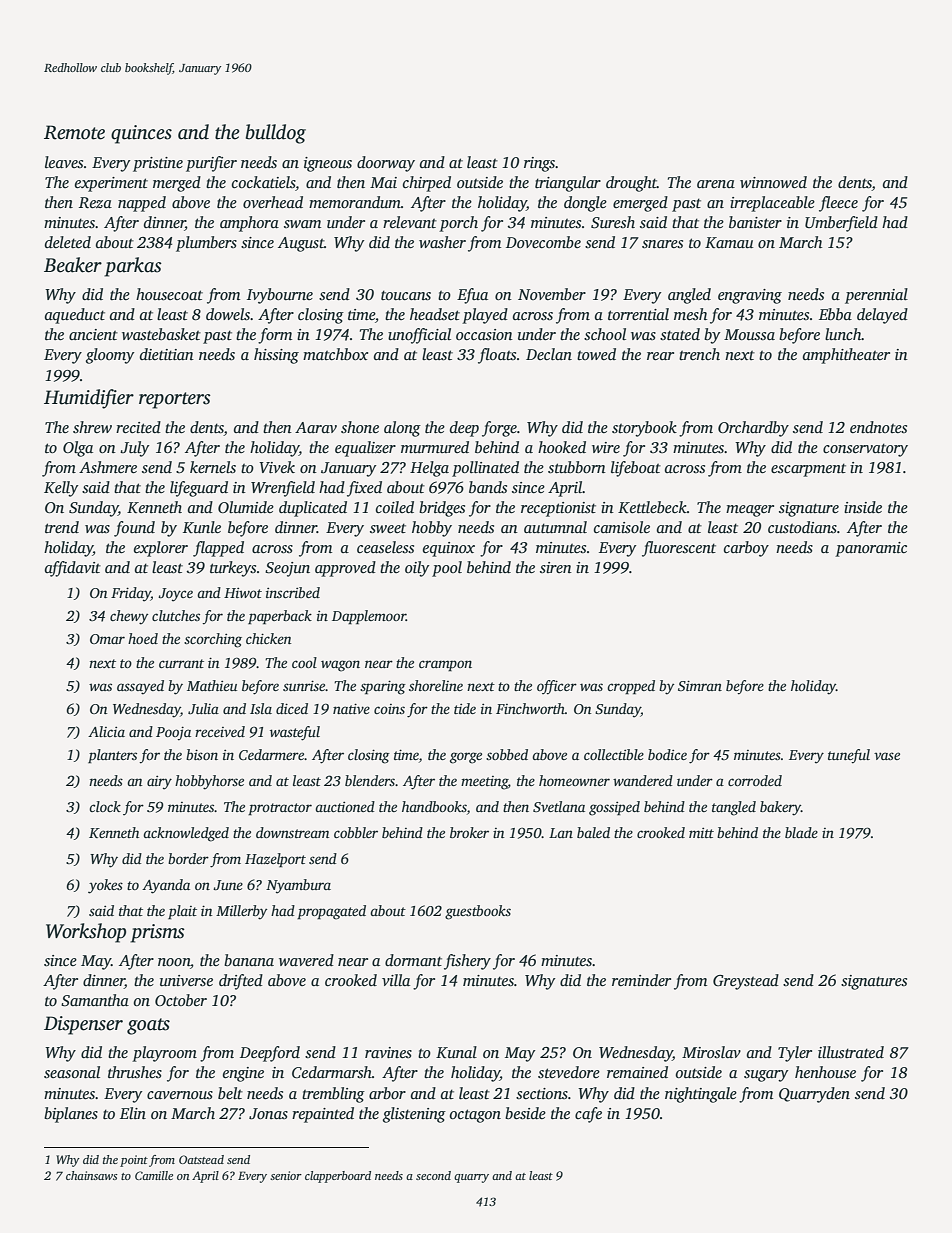 This screenshot has width=952, height=1233. Describe the element at coordinates (539, 164) in the screenshot. I see `rings` at that location.
